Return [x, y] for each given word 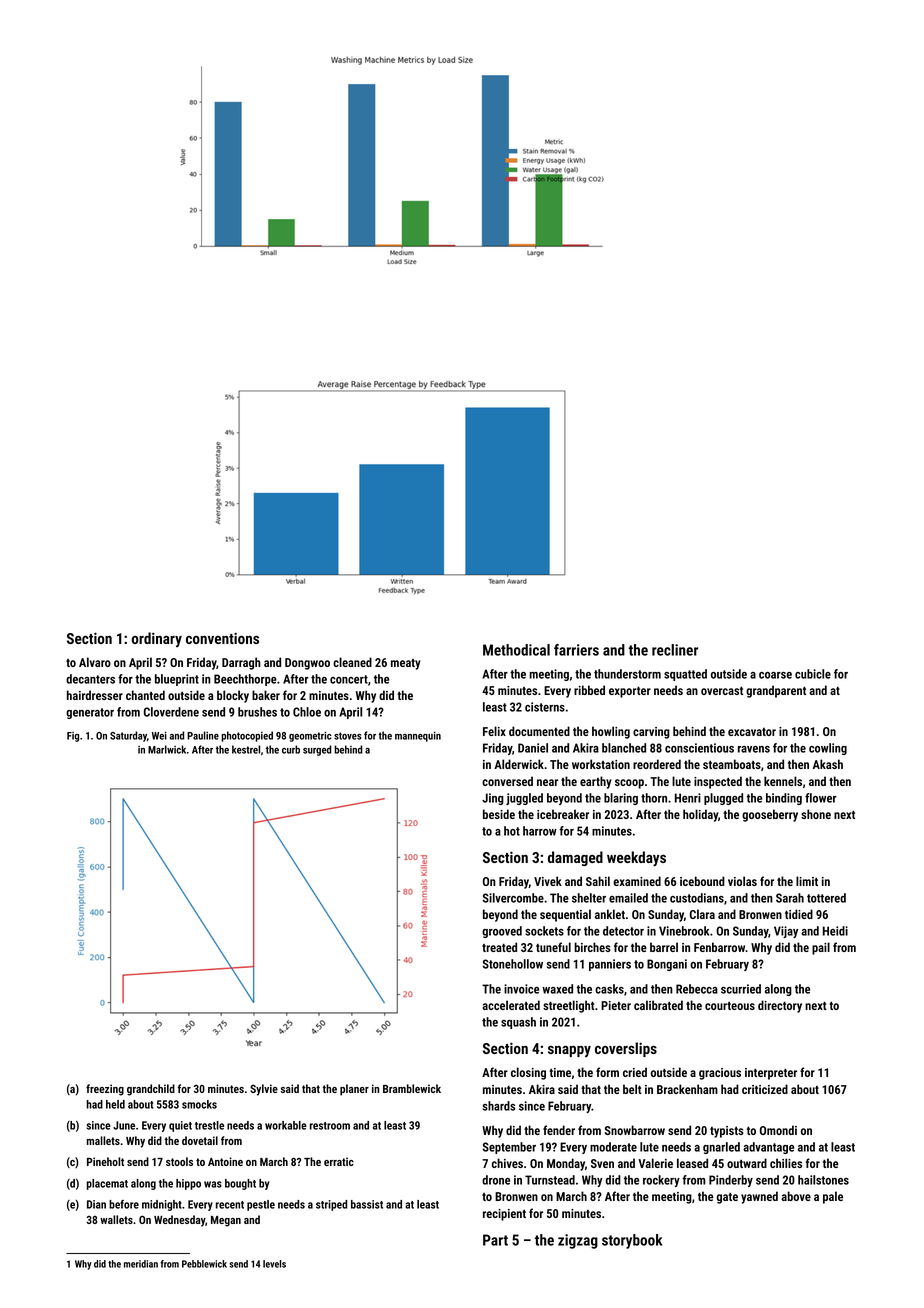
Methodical [516, 650]
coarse [775, 675]
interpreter [771, 1074]
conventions [222, 638]
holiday [700, 815]
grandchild [151, 1090]
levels [274, 1264]
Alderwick [519, 764]
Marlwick [167, 749]
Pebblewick [204, 1264]
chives [507, 1163]
